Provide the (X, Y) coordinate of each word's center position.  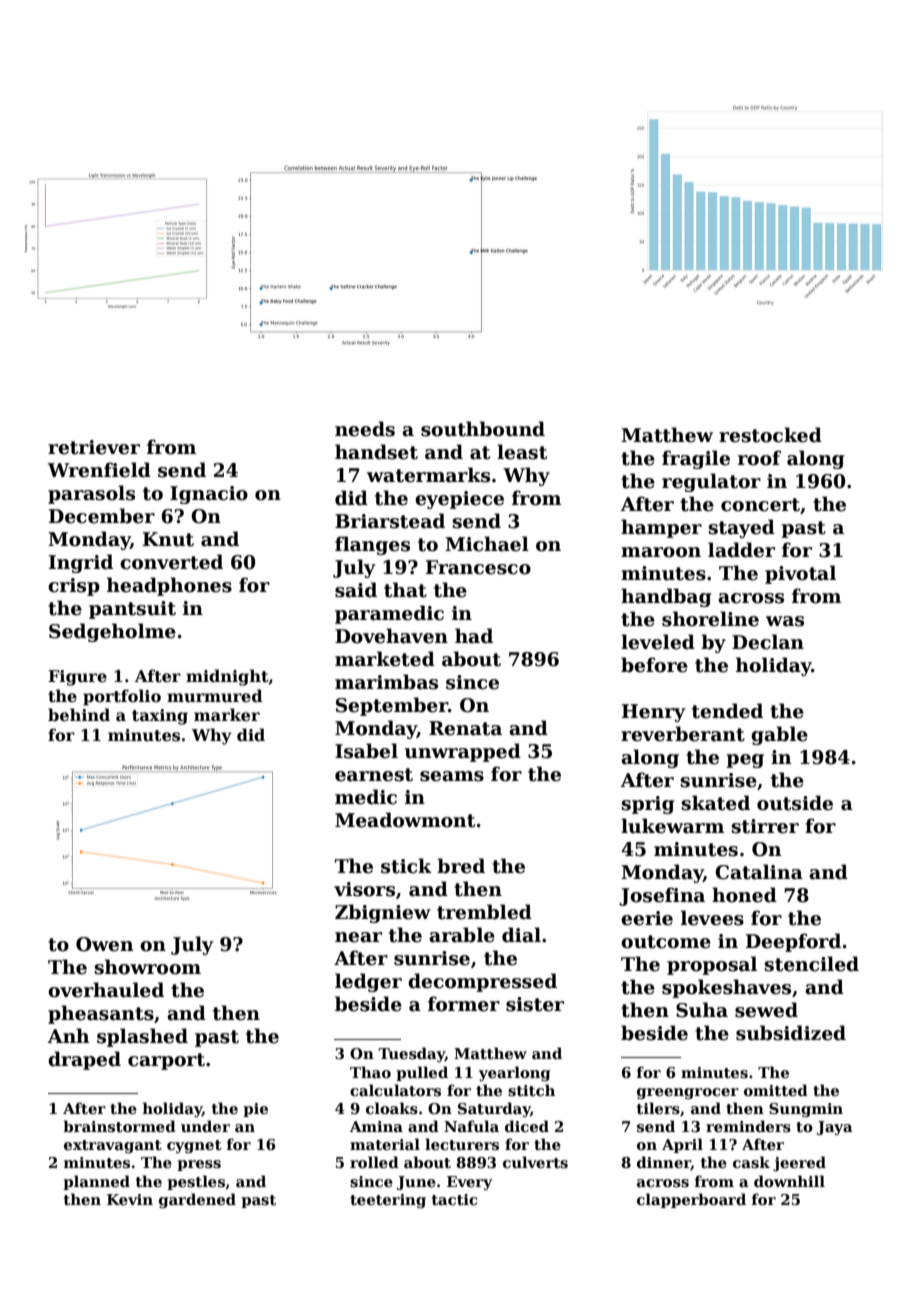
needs (365, 429)
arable (462, 935)
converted (171, 562)
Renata (465, 728)
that (405, 590)
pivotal (800, 574)
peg (745, 761)
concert (760, 505)
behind (79, 715)
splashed (142, 1037)
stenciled (811, 964)
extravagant (113, 1146)
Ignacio (209, 495)
